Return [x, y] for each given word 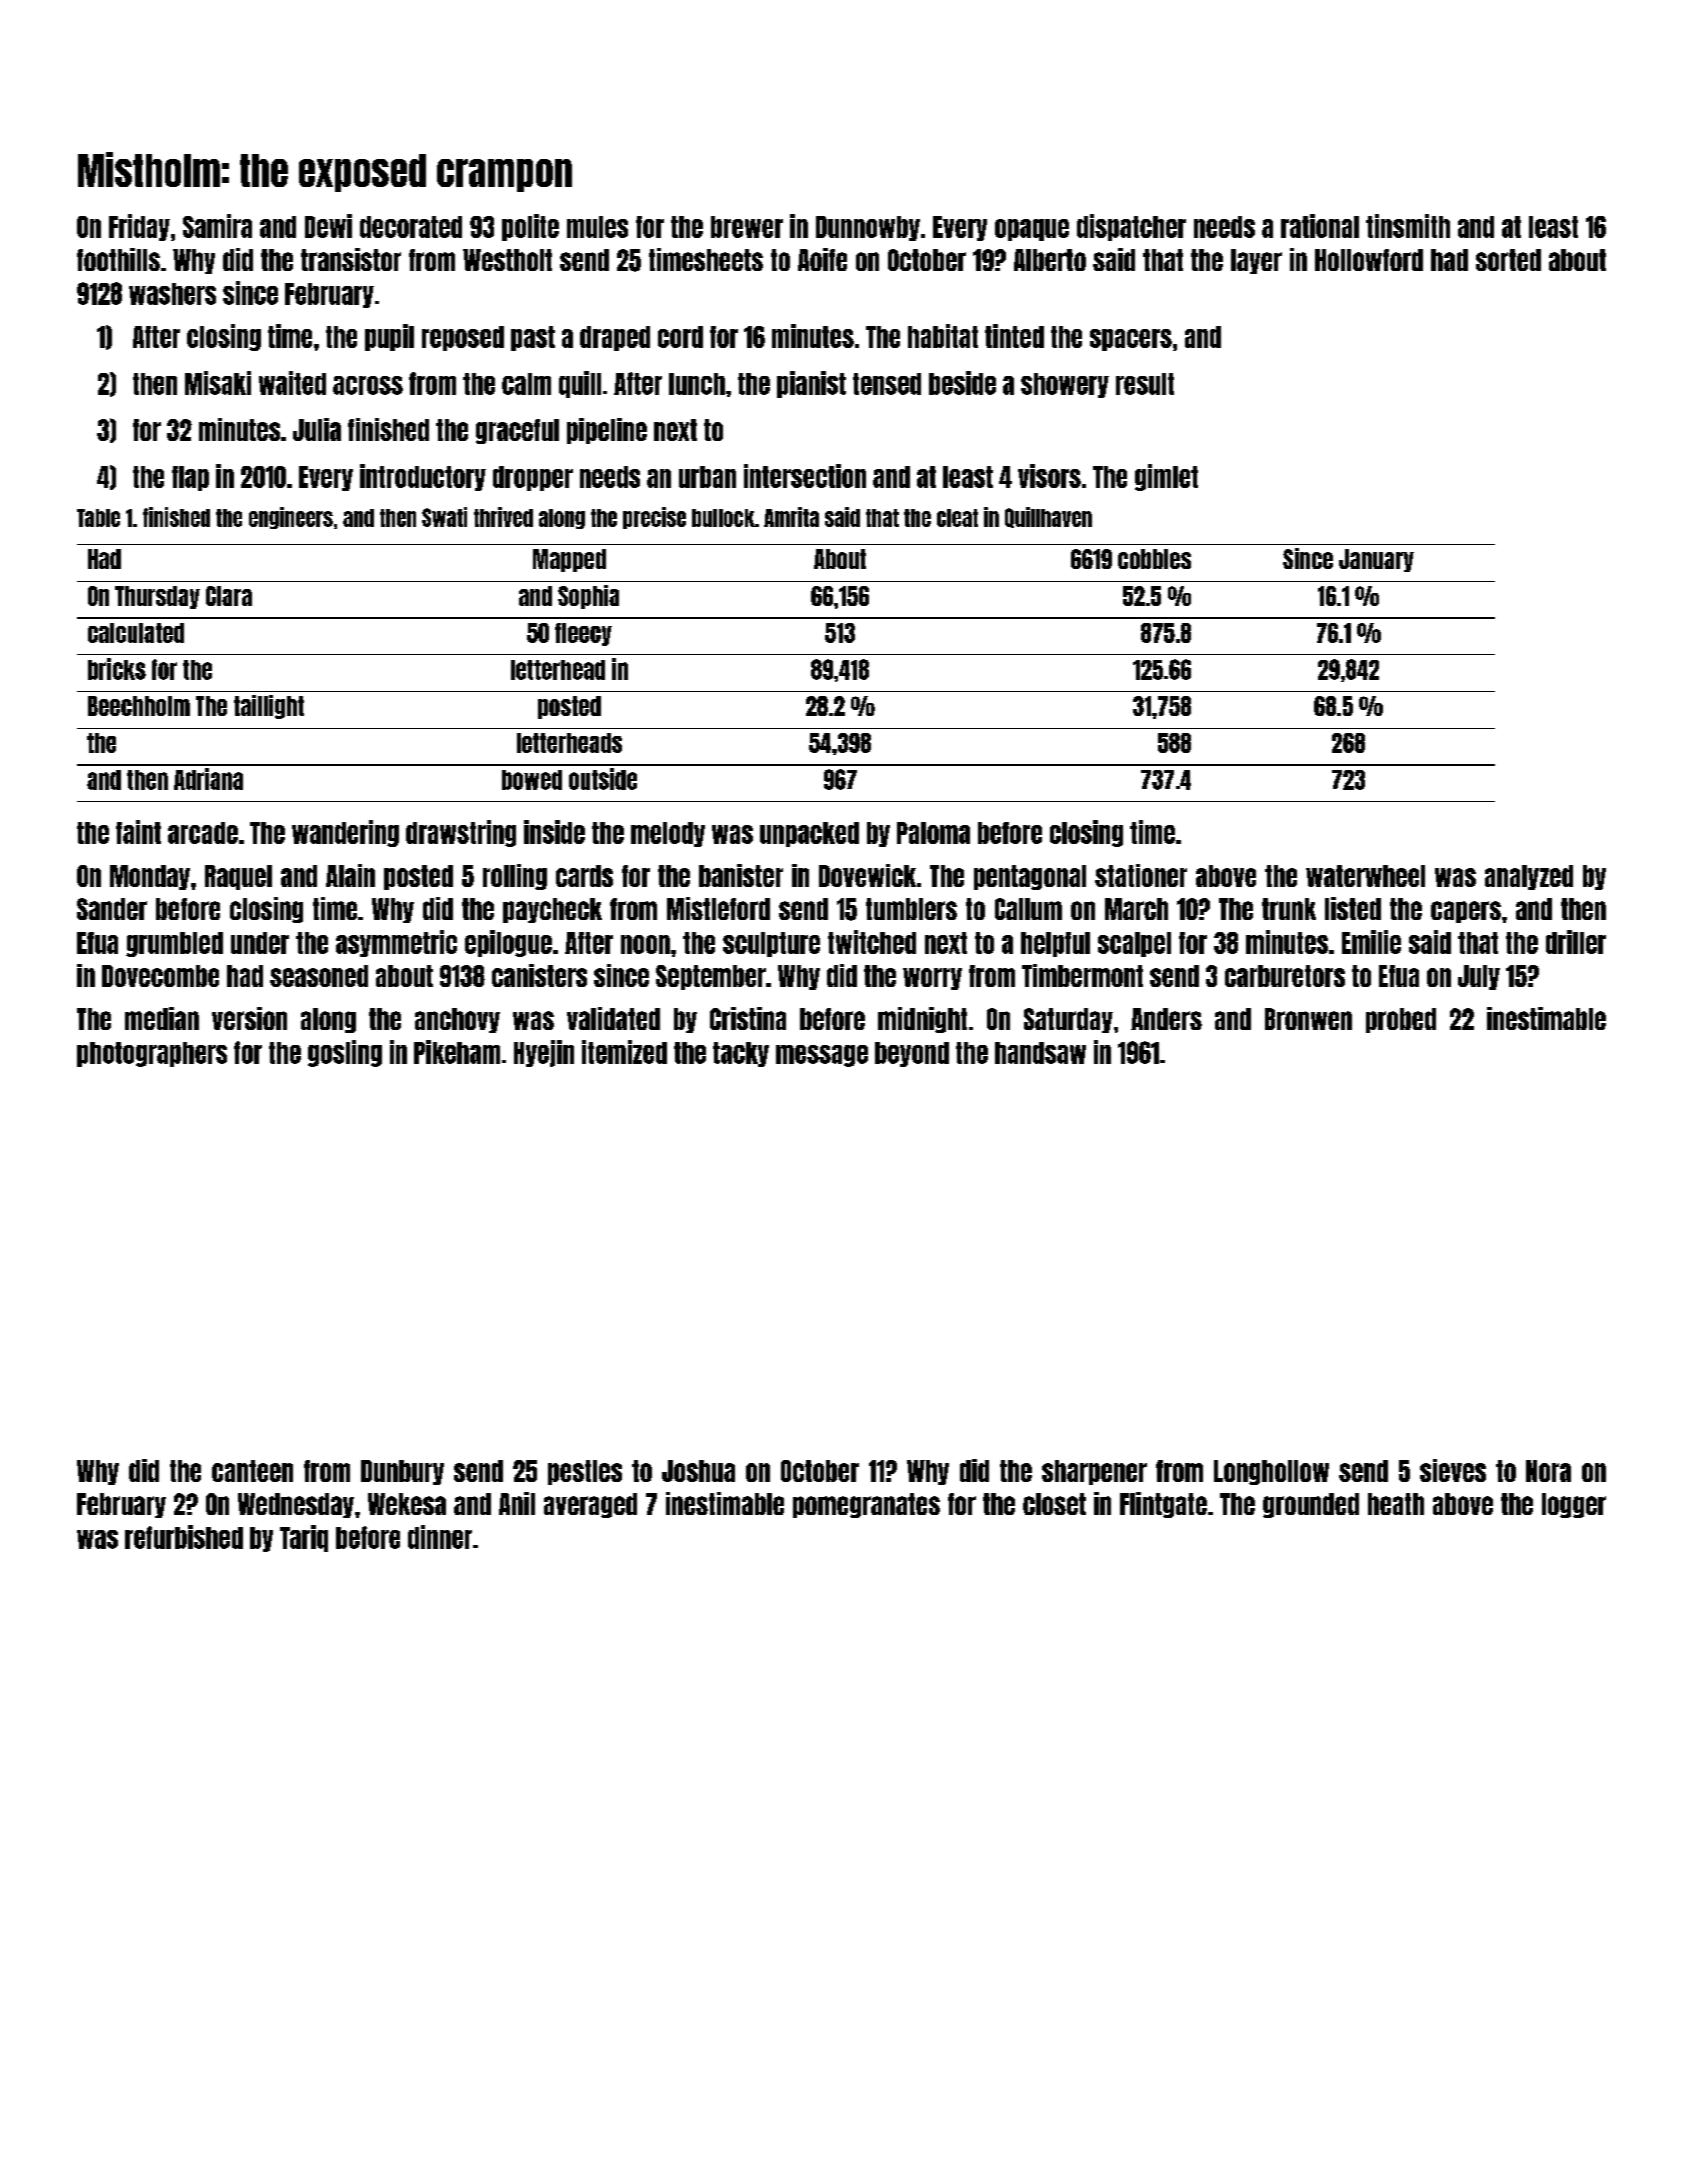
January [1376, 560]
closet [1054, 1504]
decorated [411, 227]
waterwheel [1365, 876]
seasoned [319, 976]
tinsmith [1408, 226]
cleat [957, 518]
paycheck [552, 910]
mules [597, 227]
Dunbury [402, 1472]
